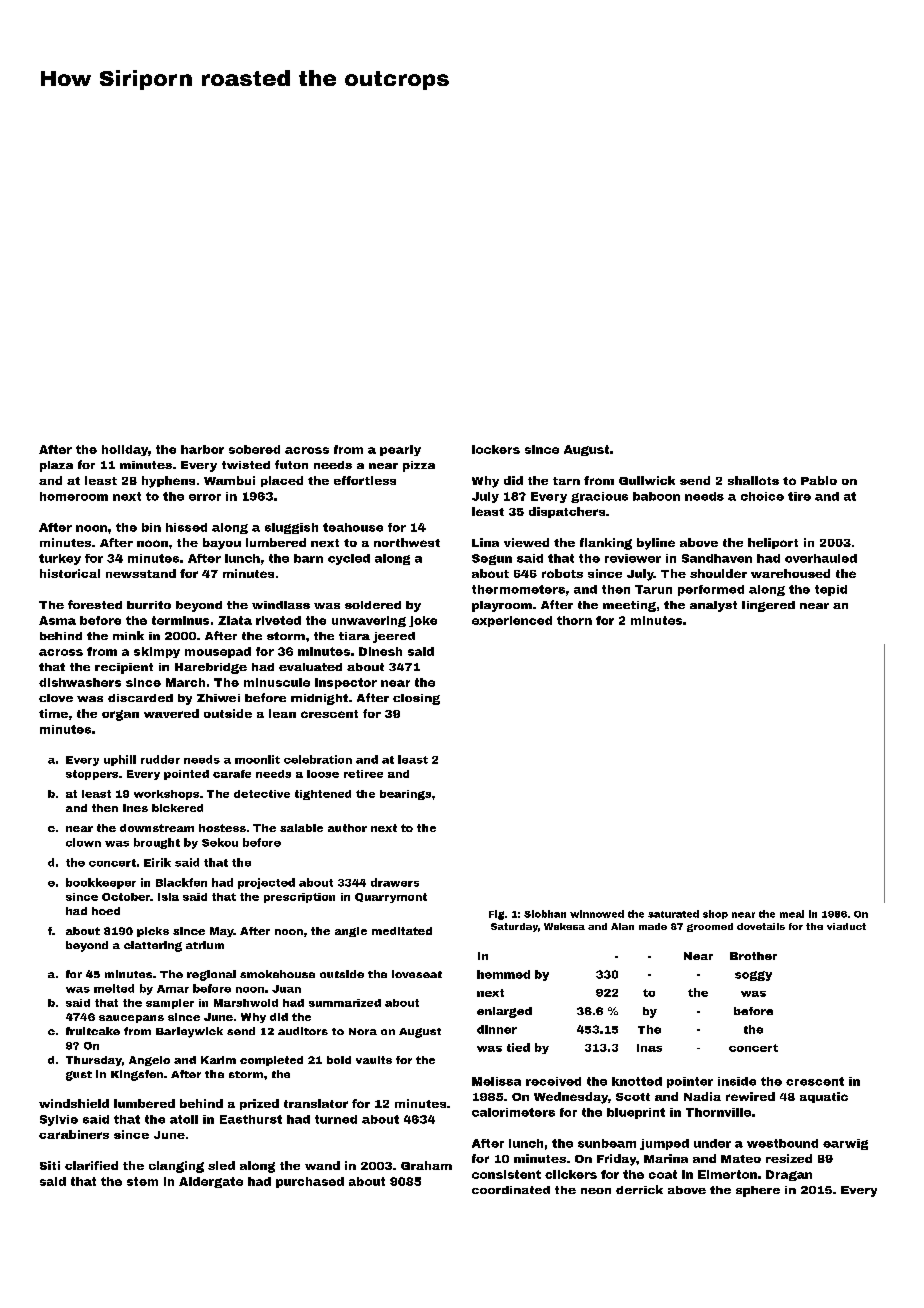  Describe the element at coordinates (496, 449) in the screenshot. I see `lockers` at that location.
